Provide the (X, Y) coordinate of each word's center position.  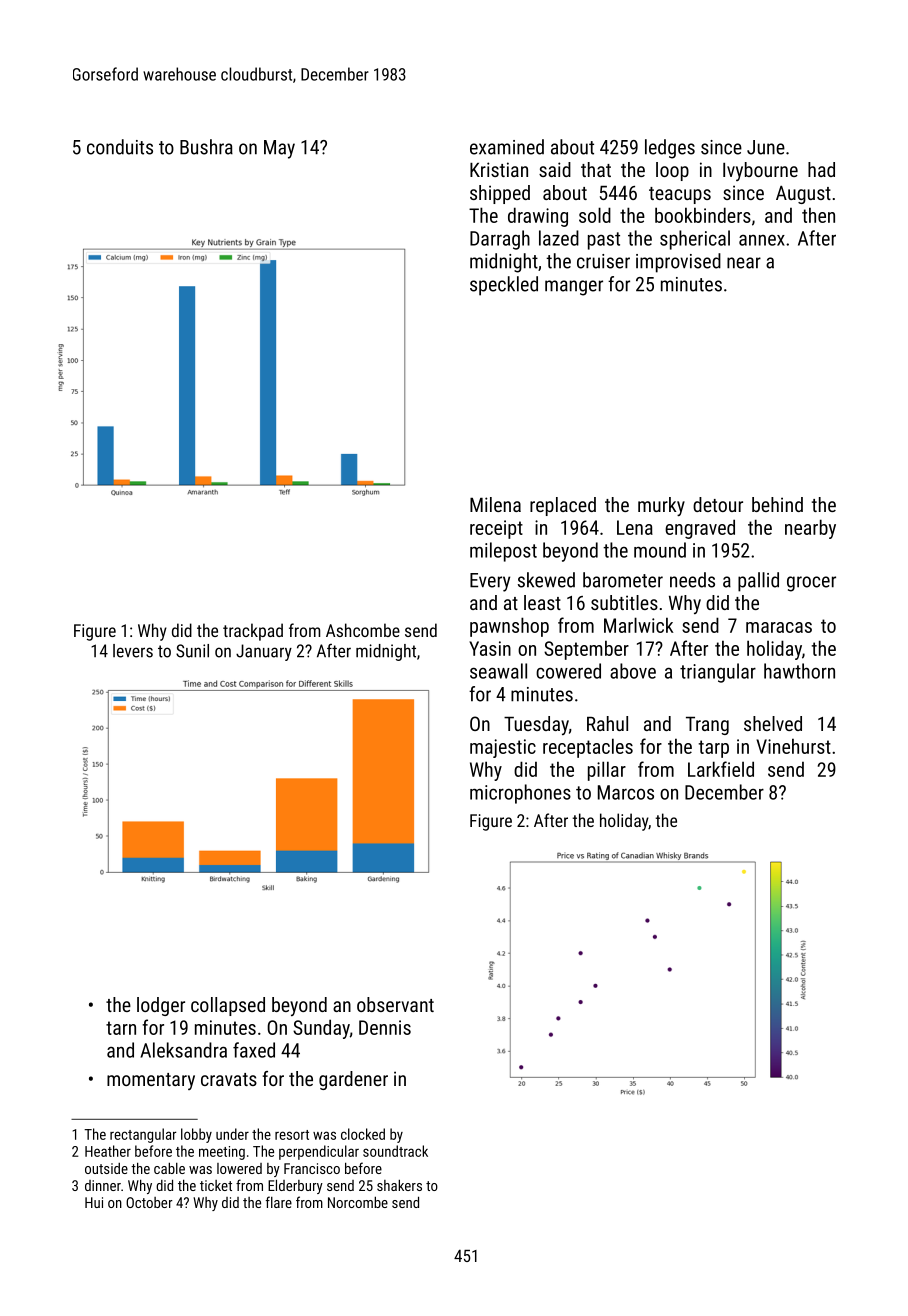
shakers (399, 1185)
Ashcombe (363, 630)
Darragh (500, 240)
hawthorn (799, 671)
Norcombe (358, 1202)
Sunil (192, 651)
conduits (120, 147)
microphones (520, 794)
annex (762, 240)
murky (661, 506)
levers (133, 651)
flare (279, 1202)
